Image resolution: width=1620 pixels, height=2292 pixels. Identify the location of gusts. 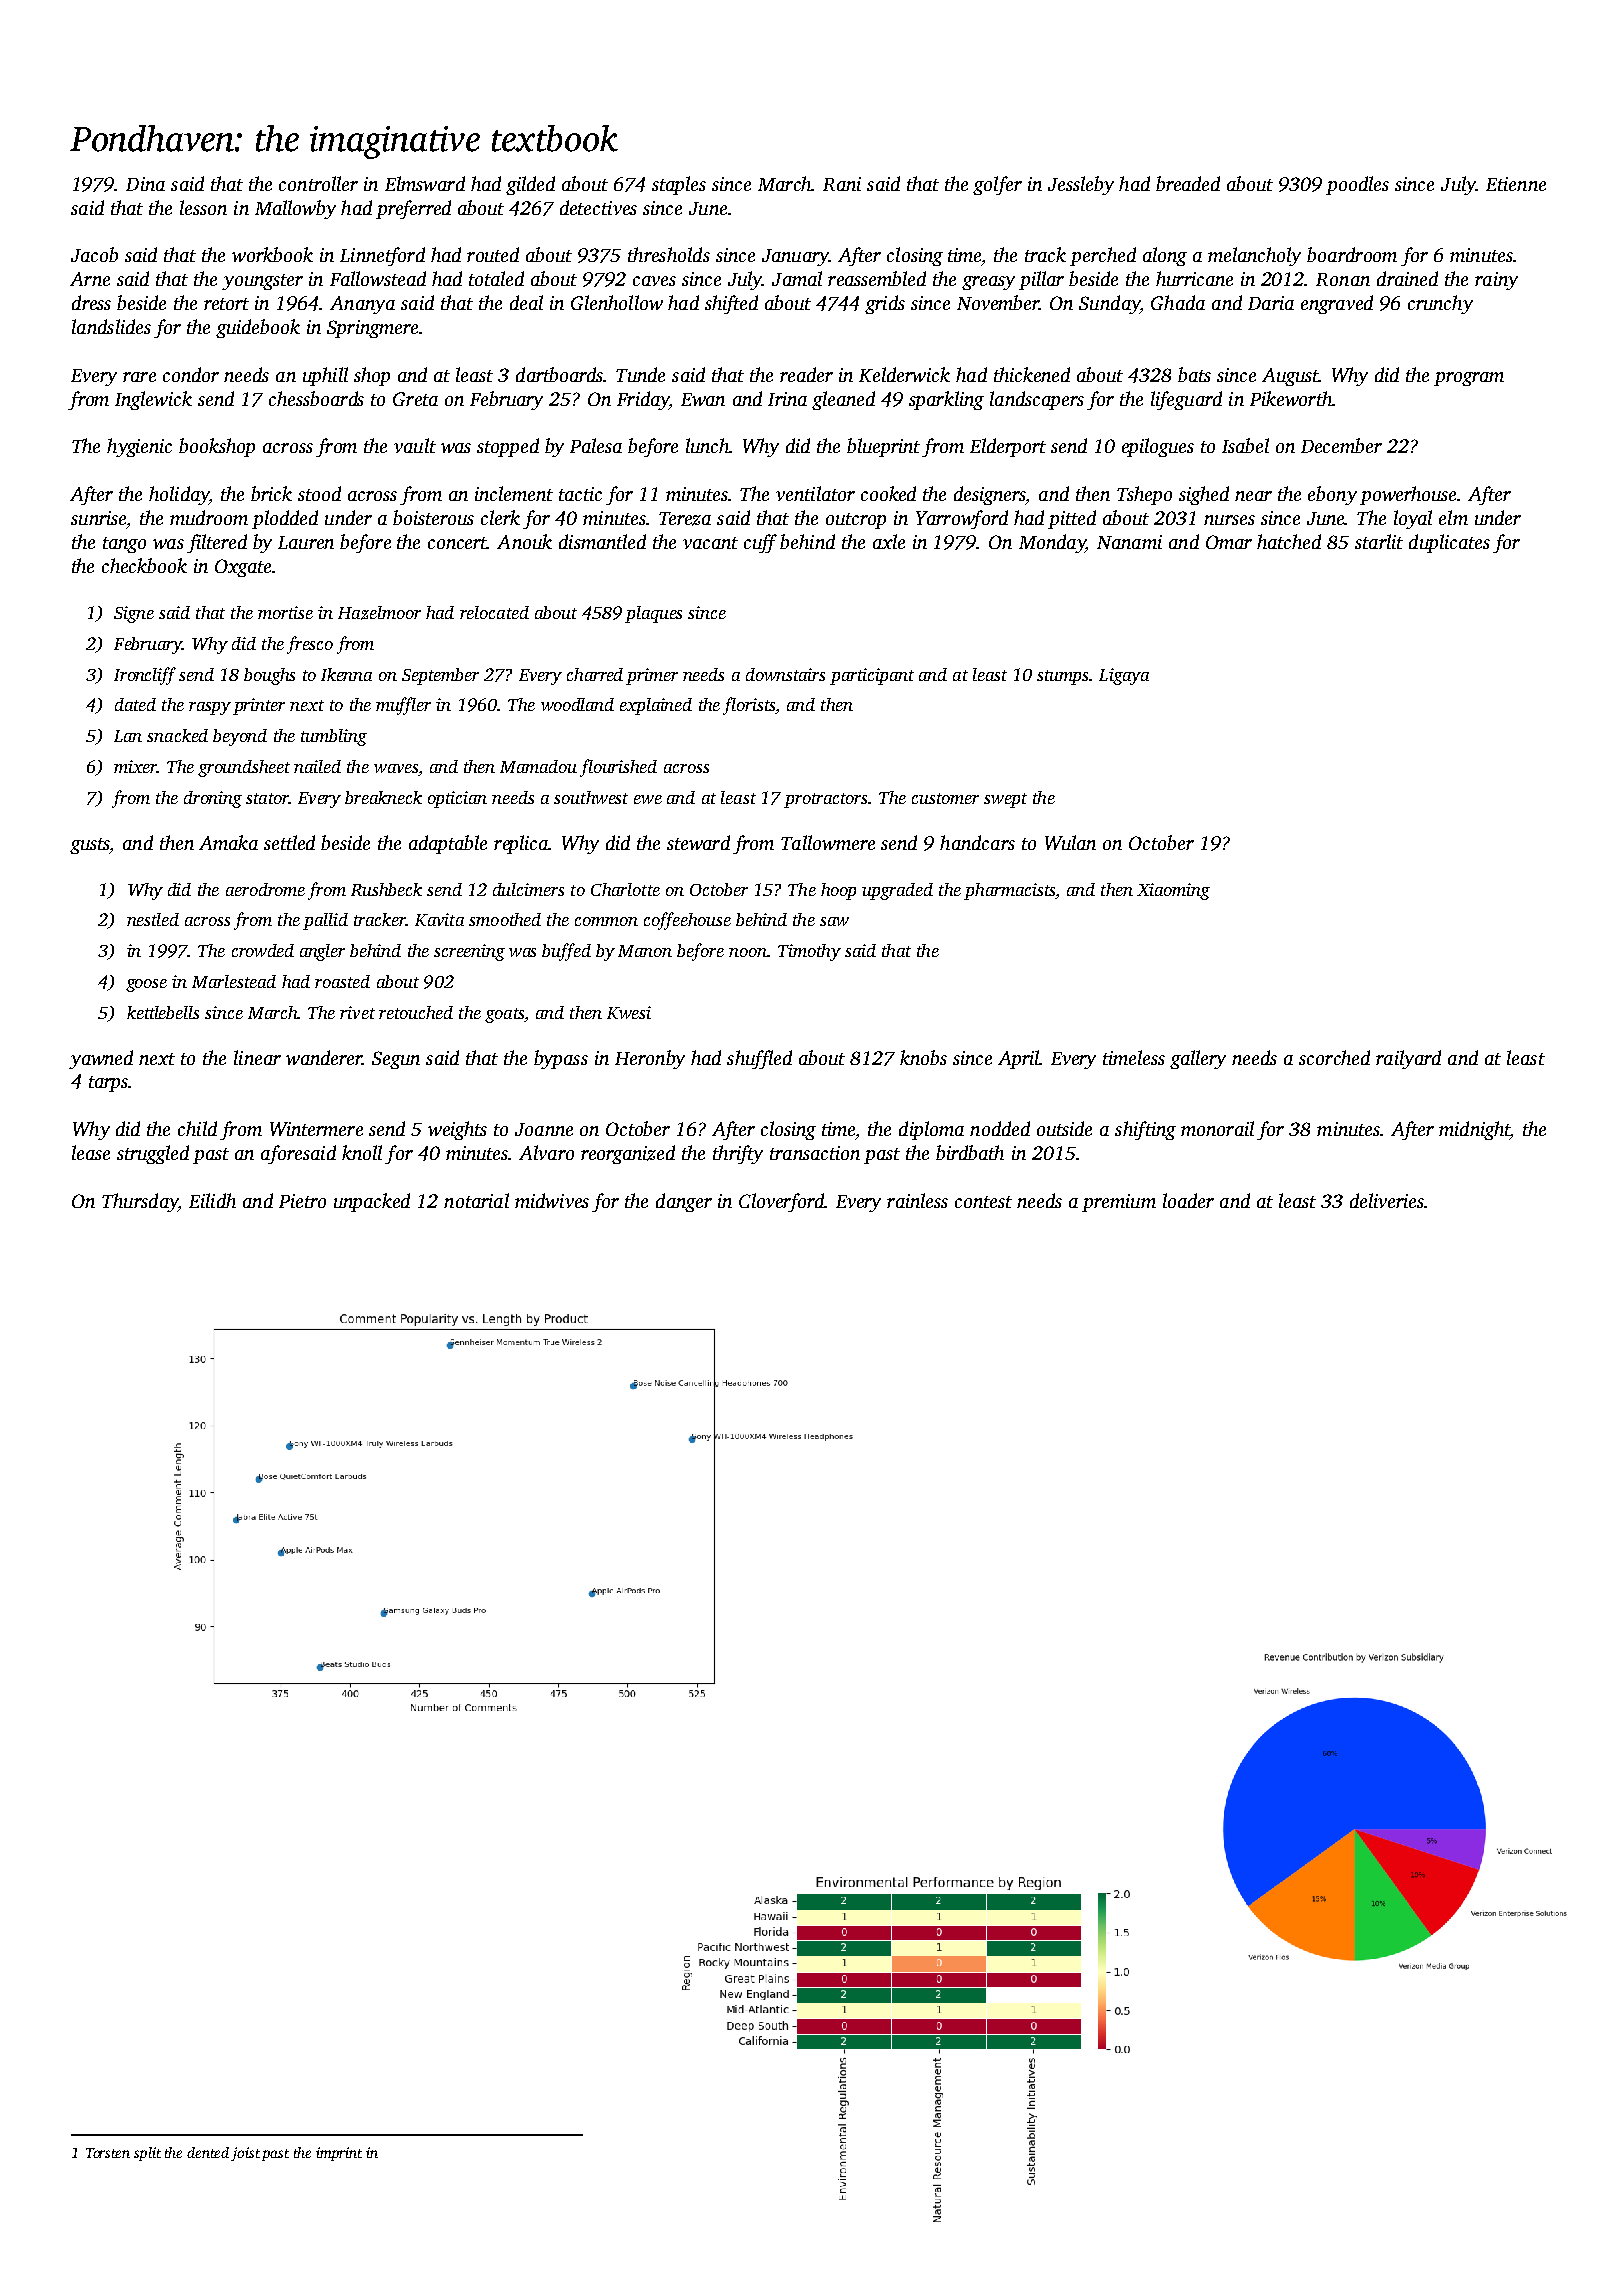
(90, 846).
